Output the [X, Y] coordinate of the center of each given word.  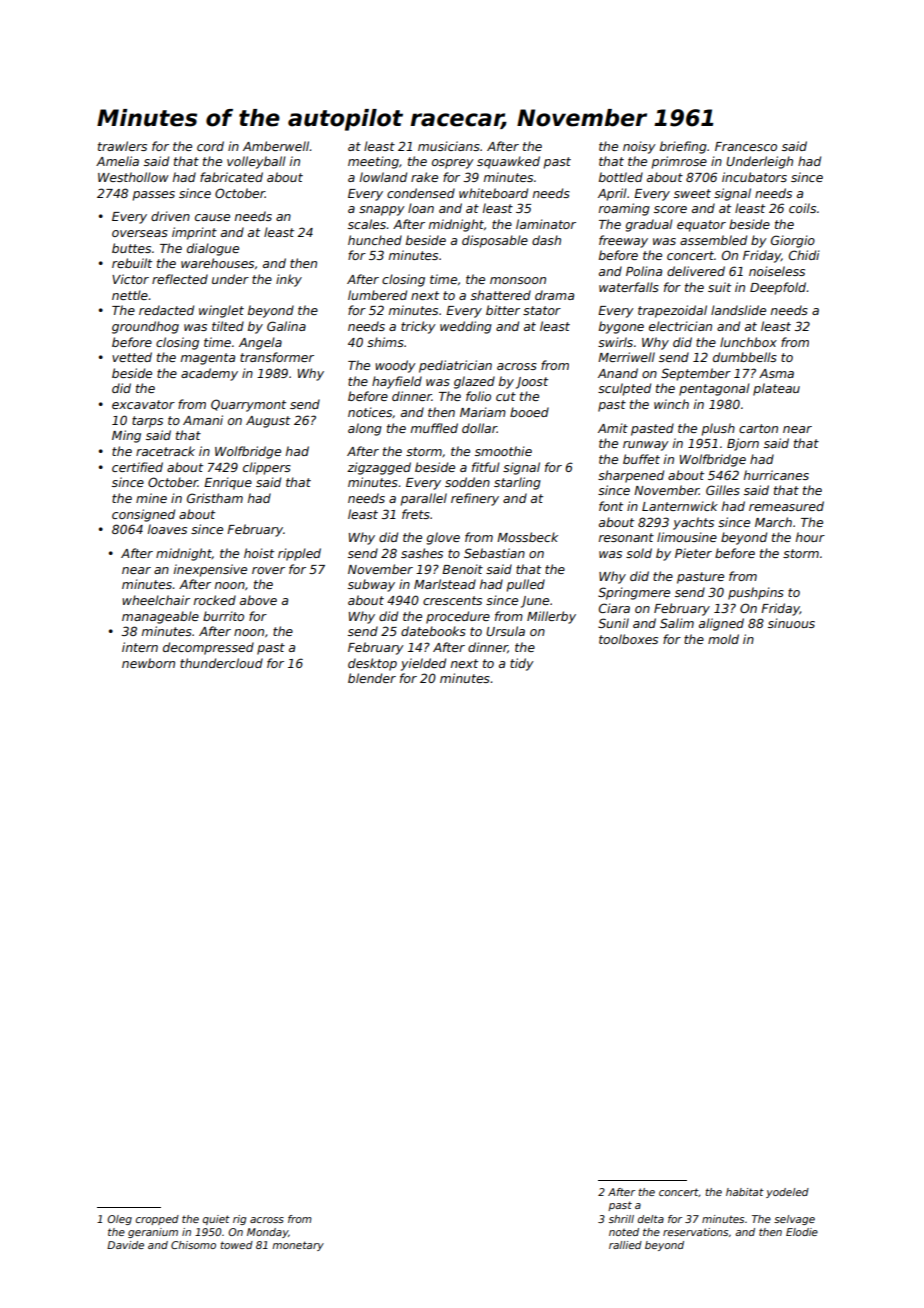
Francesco [746, 146]
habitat [745, 1192]
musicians [449, 146]
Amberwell [276, 146]
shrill [621, 1219]
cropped [157, 1220]
